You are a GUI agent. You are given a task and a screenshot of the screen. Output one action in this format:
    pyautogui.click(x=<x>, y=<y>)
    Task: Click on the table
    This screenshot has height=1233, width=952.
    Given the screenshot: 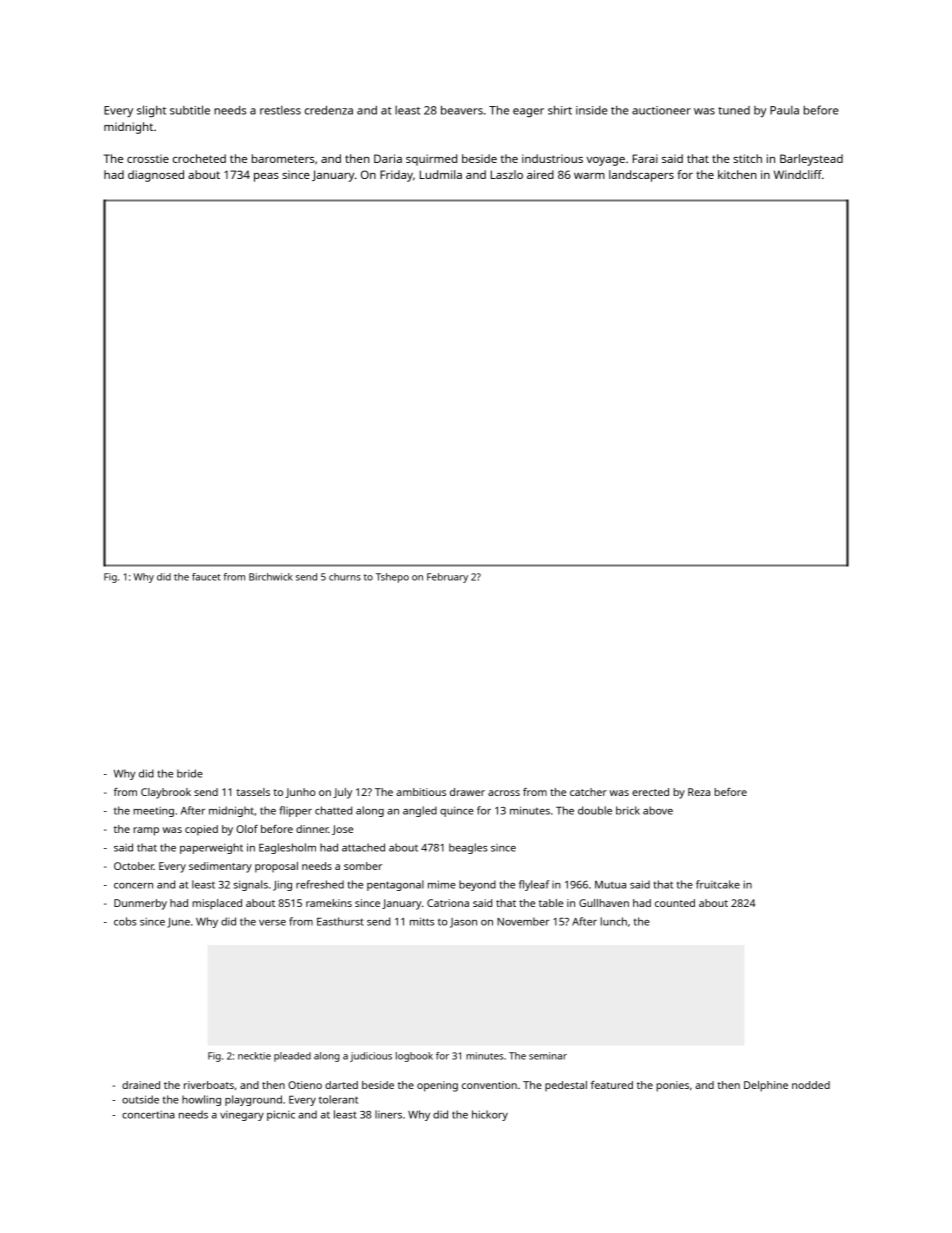 What is the action you would take?
    pyautogui.click(x=551, y=903)
